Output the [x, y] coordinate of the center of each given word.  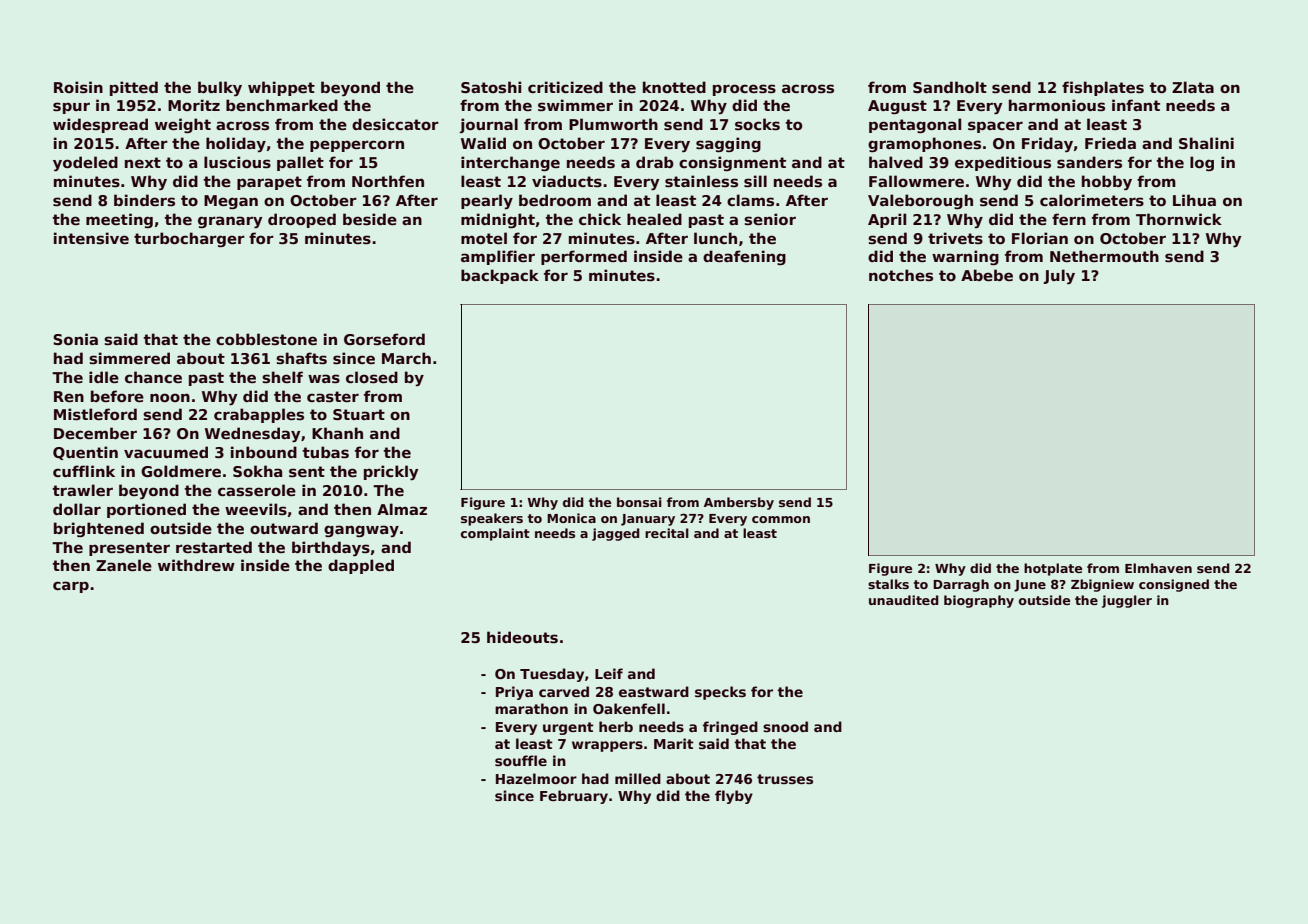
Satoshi [491, 87]
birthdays [331, 548]
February [574, 797]
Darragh [961, 585]
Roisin [78, 87]
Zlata [1193, 87]
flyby [734, 797]
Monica [571, 518]
